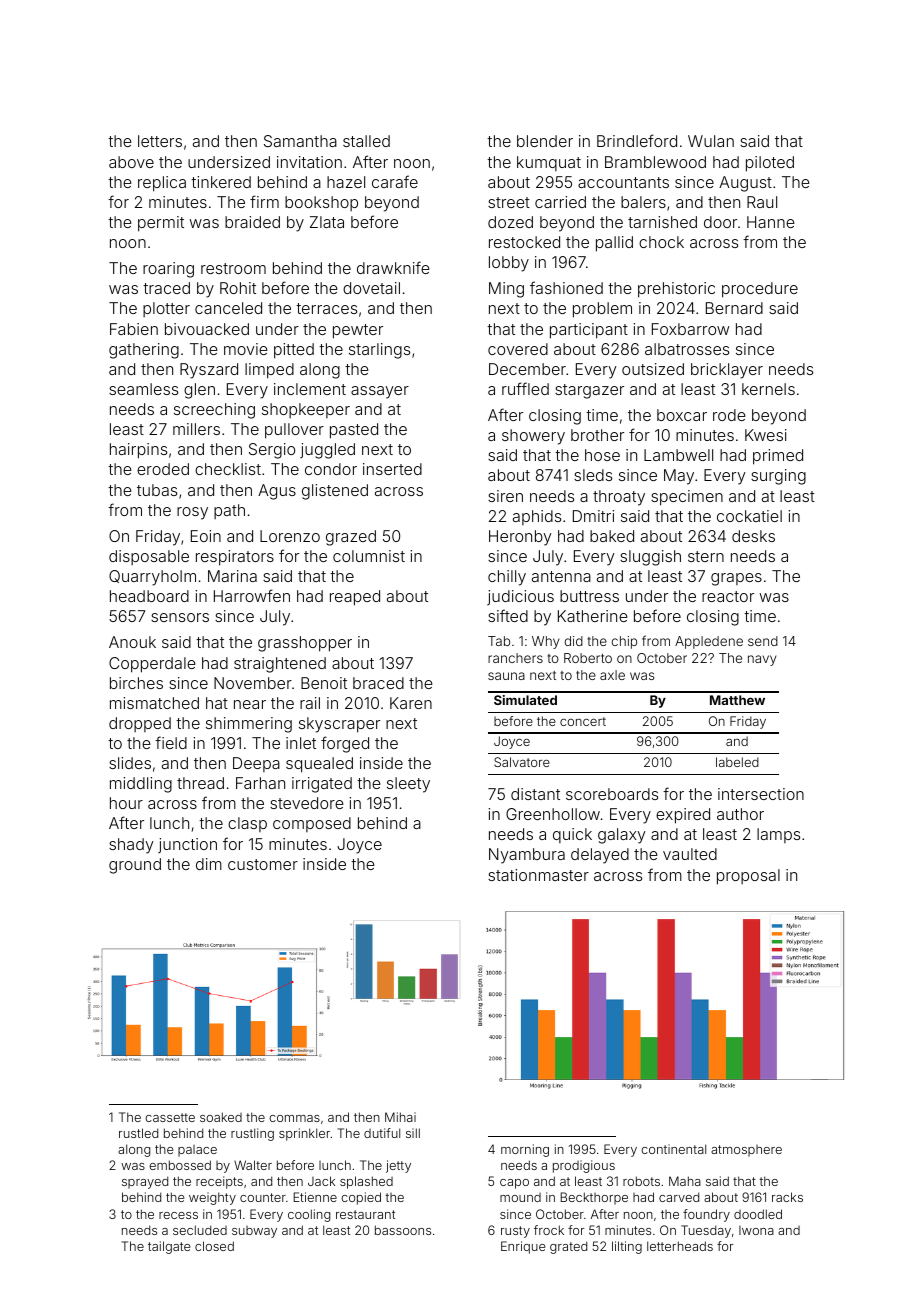 The width and height of the screenshot is (924, 1314). What do you see at coordinates (300, 141) in the screenshot?
I see `Samantha` at bounding box center [300, 141].
